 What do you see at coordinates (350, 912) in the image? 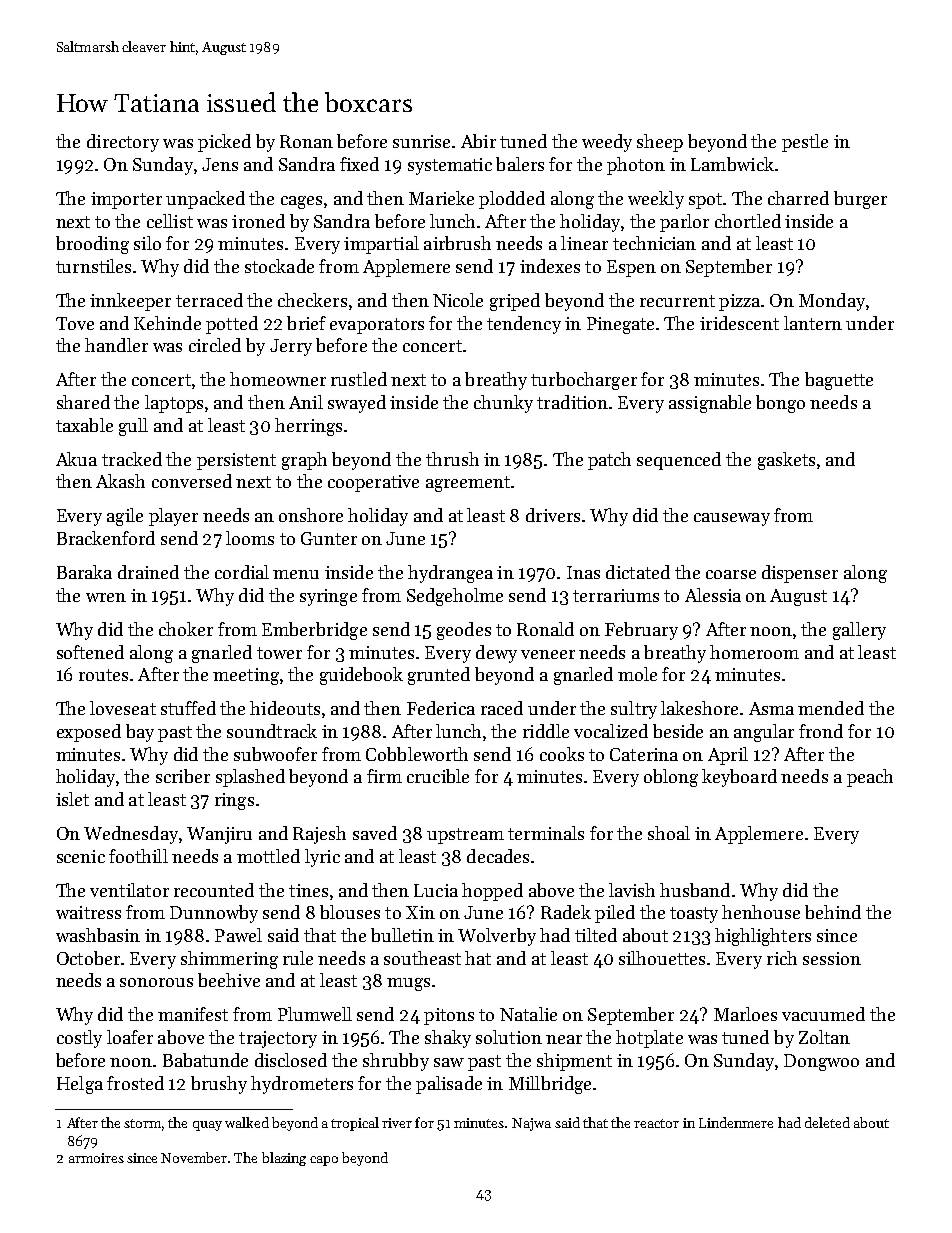
I see `blouses` at bounding box center [350, 912].
